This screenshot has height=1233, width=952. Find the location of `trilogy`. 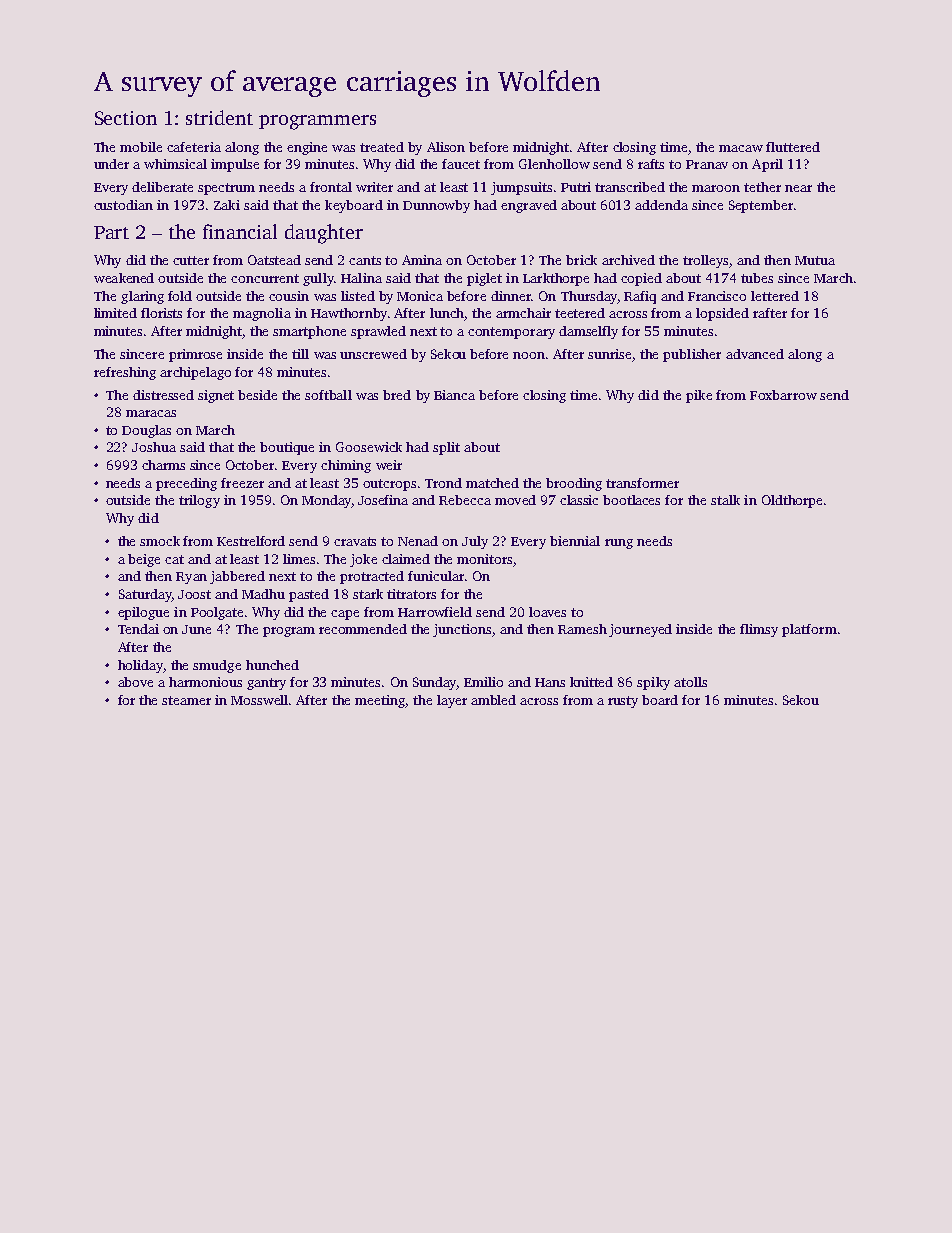

trilogy is located at coordinates (199, 501).
